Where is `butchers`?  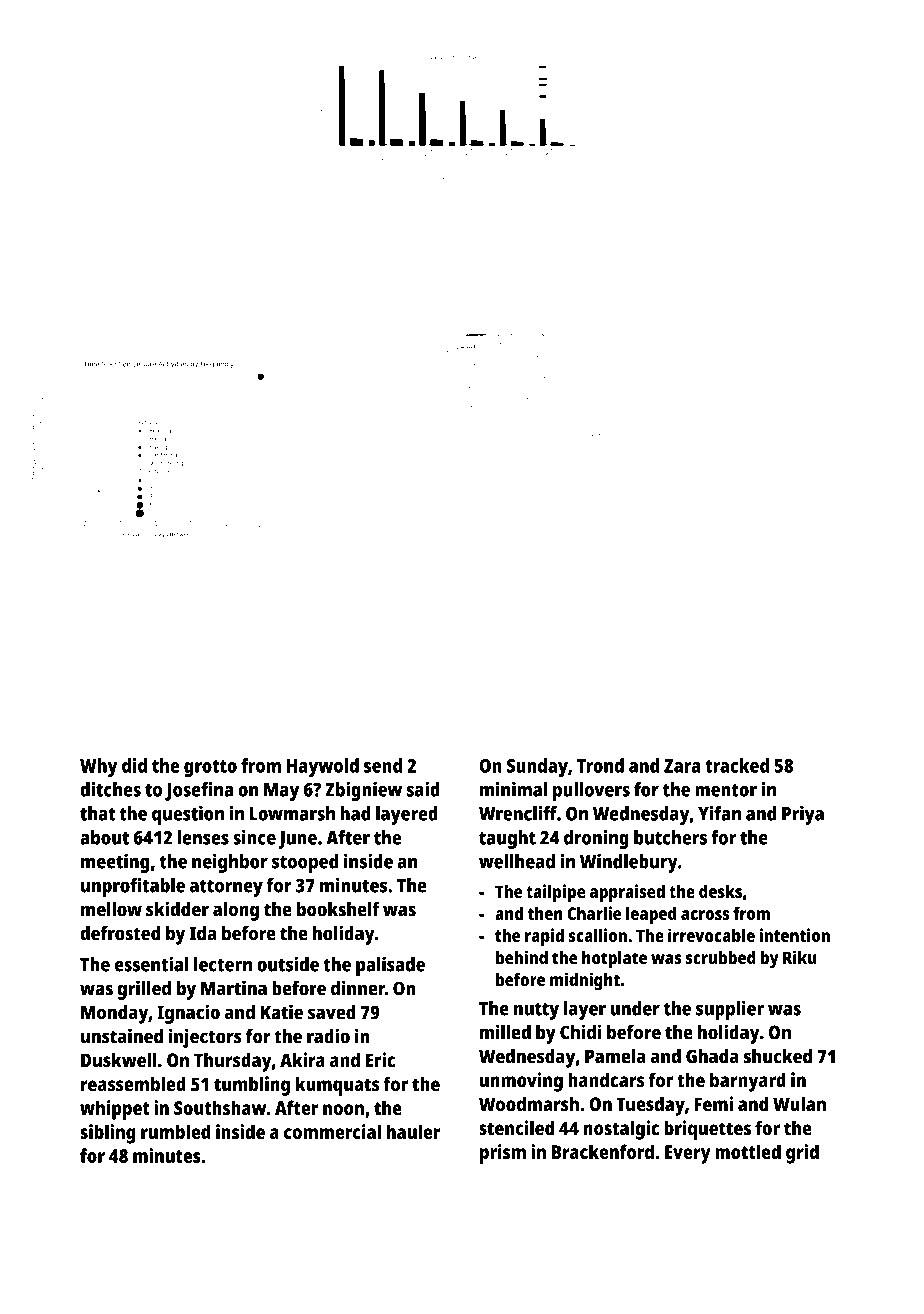
butchers is located at coordinates (670, 837).
